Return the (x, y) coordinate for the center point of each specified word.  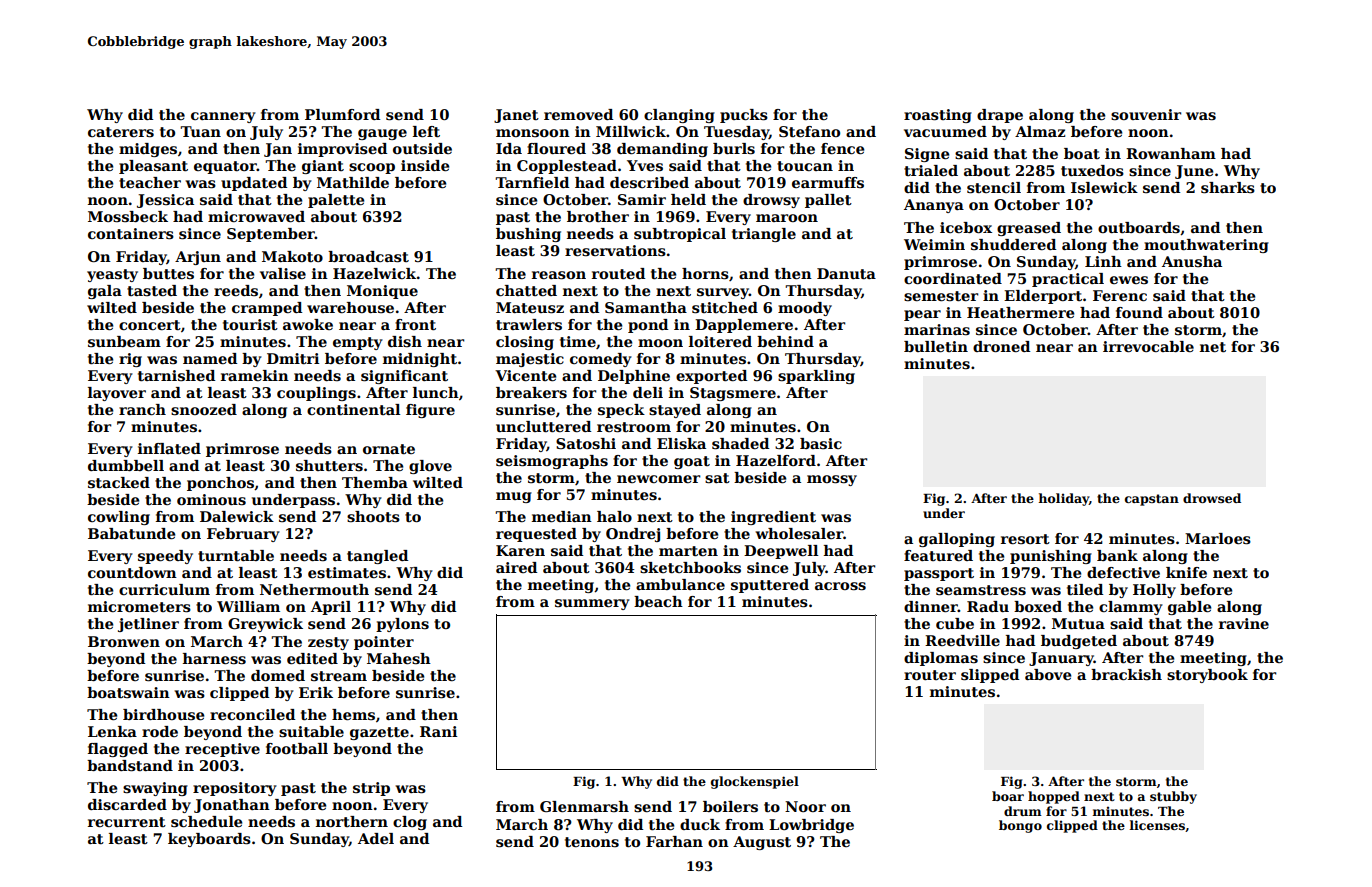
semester (941, 296)
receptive (222, 750)
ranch (142, 409)
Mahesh (399, 658)
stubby (1173, 797)
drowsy (771, 201)
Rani (438, 731)
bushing (528, 235)
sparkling (816, 377)
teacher (150, 182)
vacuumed (945, 131)
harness (214, 658)
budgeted (1079, 642)
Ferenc (1120, 295)
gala (105, 292)
